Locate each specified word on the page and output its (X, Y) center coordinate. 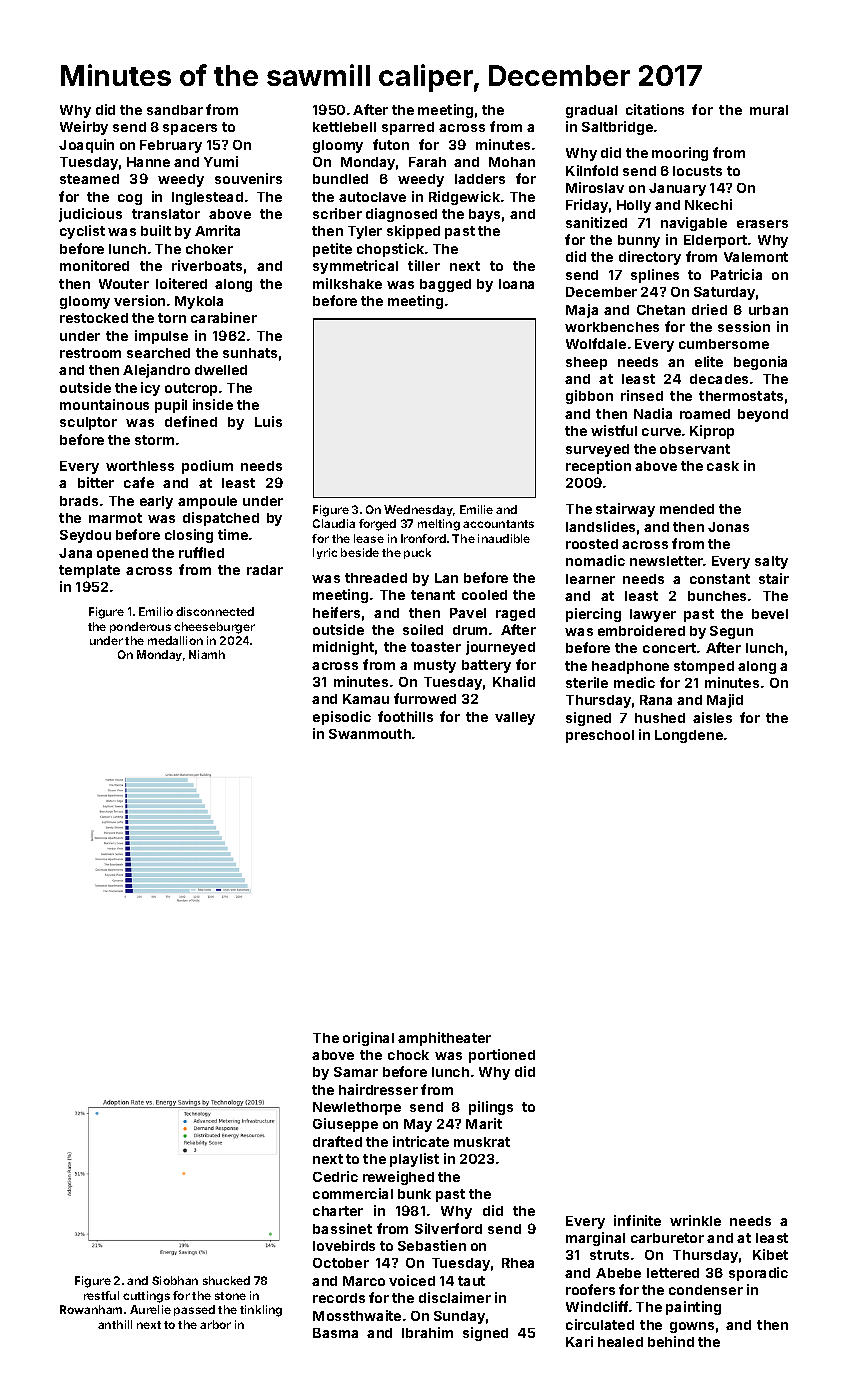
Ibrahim (427, 1332)
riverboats (207, 265)
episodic (342, 718)
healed (620, 1342)
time (233, 534)
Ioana (516, 284)
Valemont (756, 257)
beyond (763, 415)
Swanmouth (370, 734)
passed (194, 1310)
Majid (725, 701)
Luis (268, 421)
